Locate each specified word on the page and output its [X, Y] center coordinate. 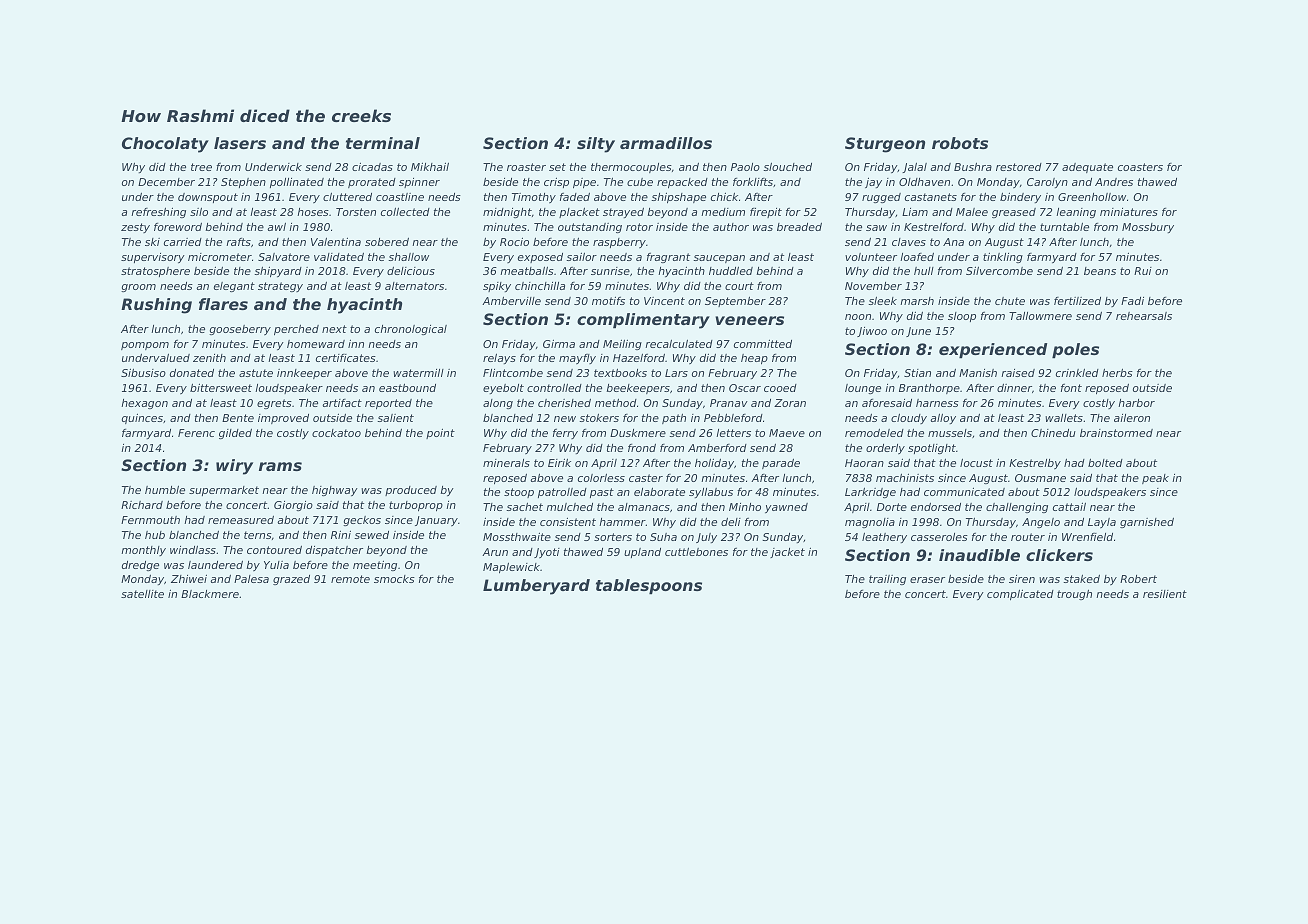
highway [335, 491]
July [706, 538]
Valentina [336, 242]
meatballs [527, 271]
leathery [884, 538]
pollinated [297, 183]
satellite [142, 594]
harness [937, 403]
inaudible [979, 555]
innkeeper [304, 374]
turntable [1064, 227]
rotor [639, 227]
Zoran [790, 403]
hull [924, 271]
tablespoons [649, 587]
